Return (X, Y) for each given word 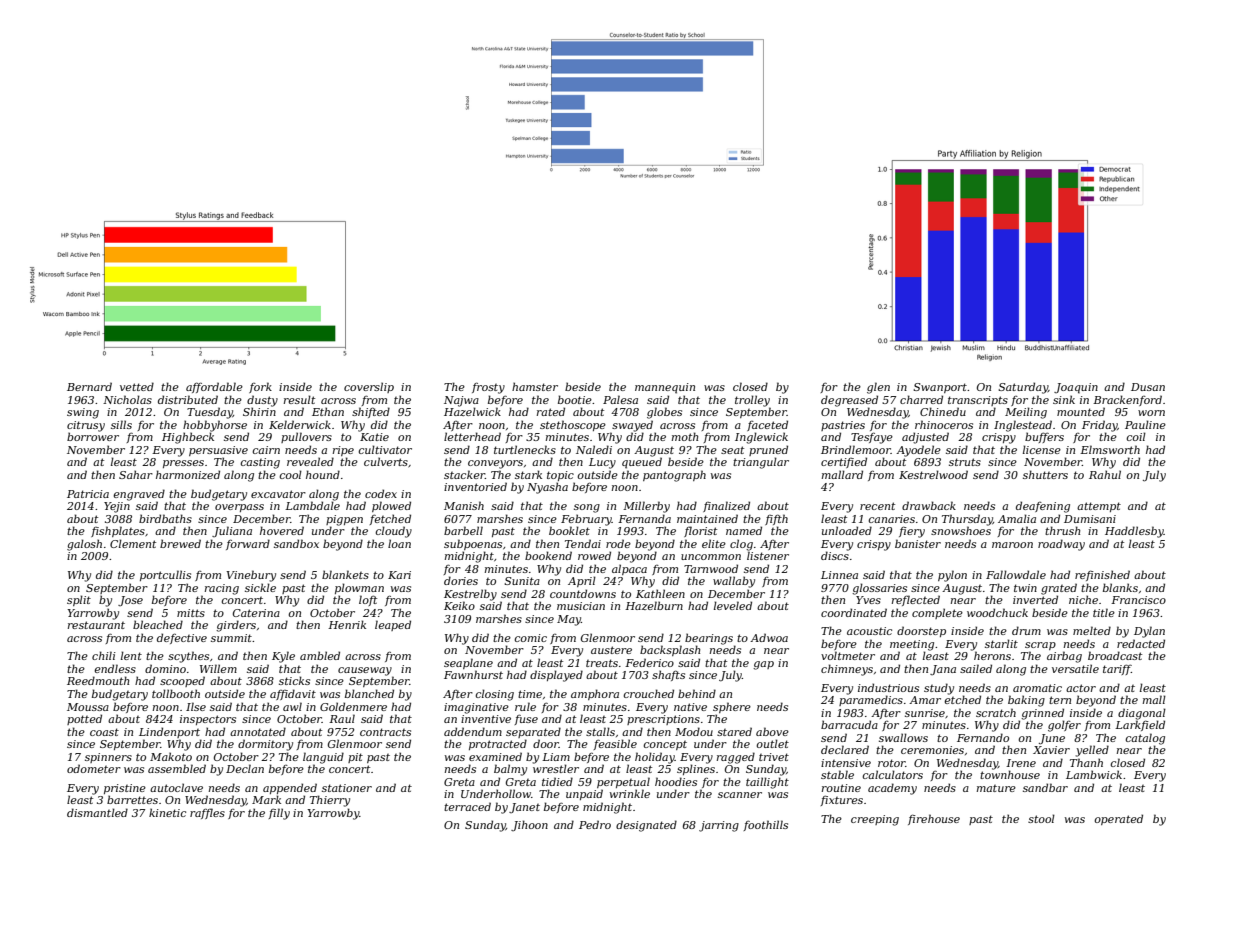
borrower (93, 436)
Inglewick (761, 438)
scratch (996, 712)
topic (560, 476)
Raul (342, 718)
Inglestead (1023, 426)
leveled (733, 605)
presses (183, 464)
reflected (916, 600)
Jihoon (529, 825)
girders (236, 626)
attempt (1099, 507)
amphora (595, 694)
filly (279, 814)
